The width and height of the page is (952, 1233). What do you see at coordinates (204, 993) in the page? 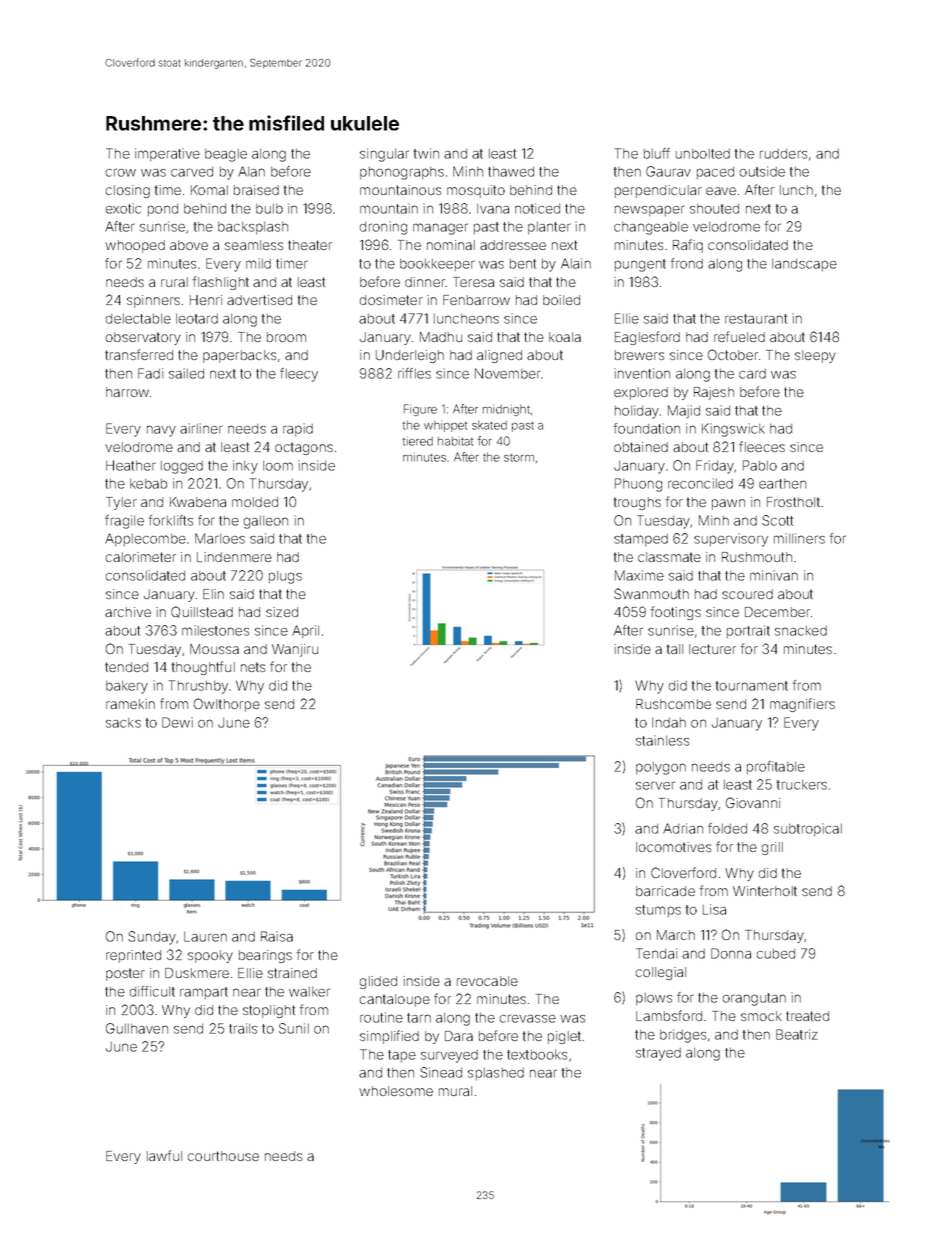
I see `rampart` at bounding box center [204, 993].
